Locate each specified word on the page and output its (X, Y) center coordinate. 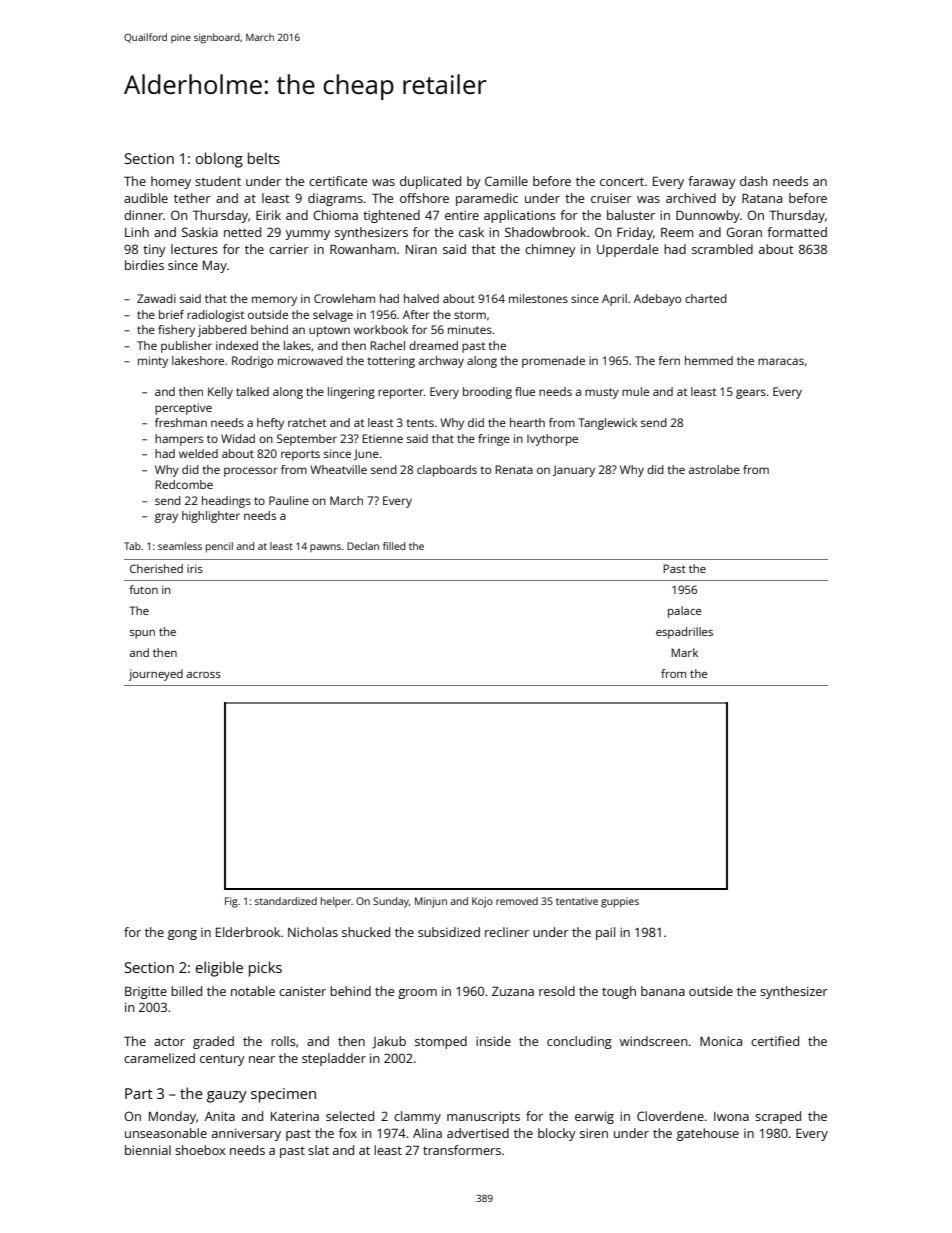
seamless (180, 546)
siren (594, 1133)
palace (685, 612)
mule (635, 391)
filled (394, 546)
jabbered (222, 331)
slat (318, 1150)
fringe (494, 440)
